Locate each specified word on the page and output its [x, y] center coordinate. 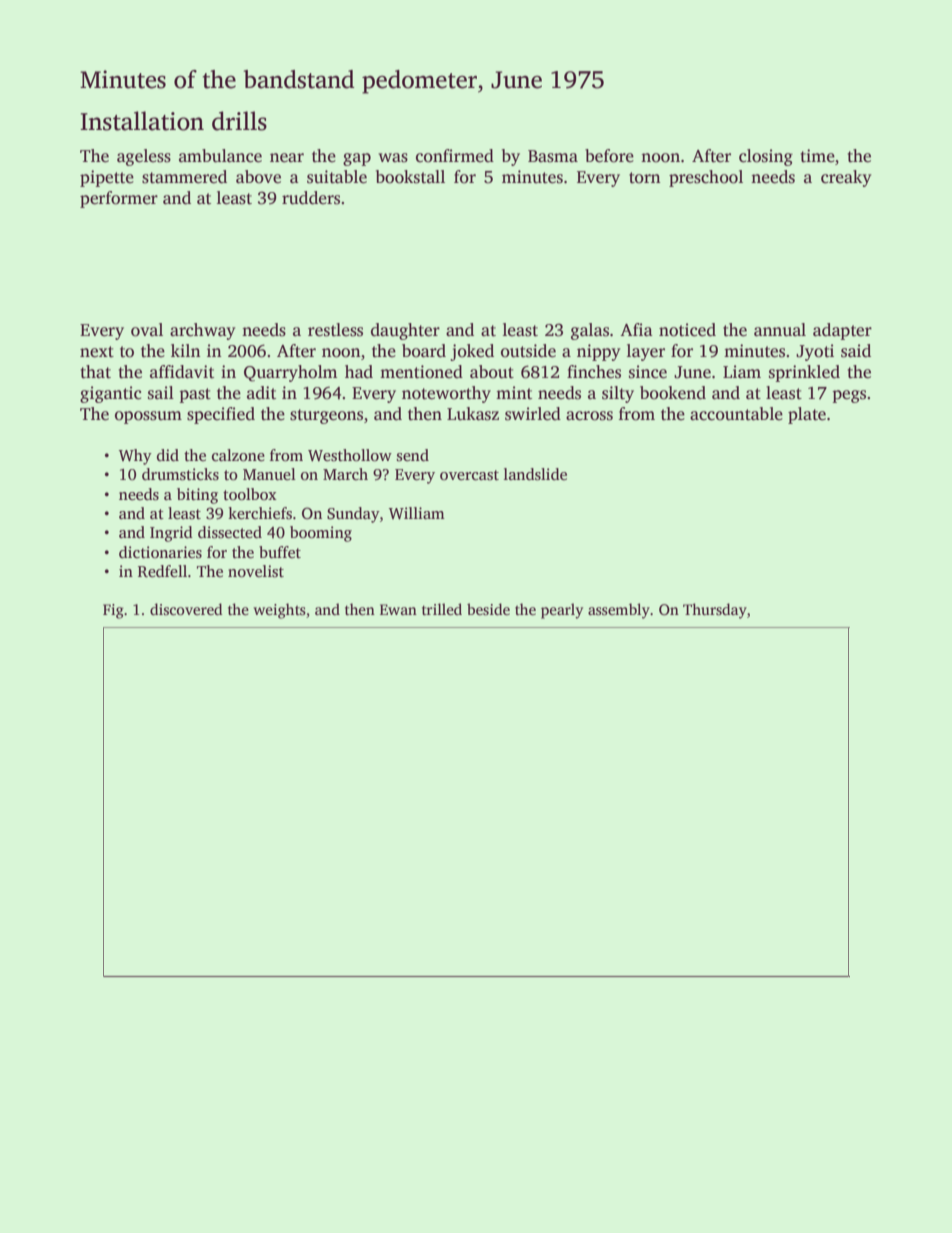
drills [239, 121]
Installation [142, 121]
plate [807, 415]
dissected [230, 532]
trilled [442, 609]
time [818, 156]
